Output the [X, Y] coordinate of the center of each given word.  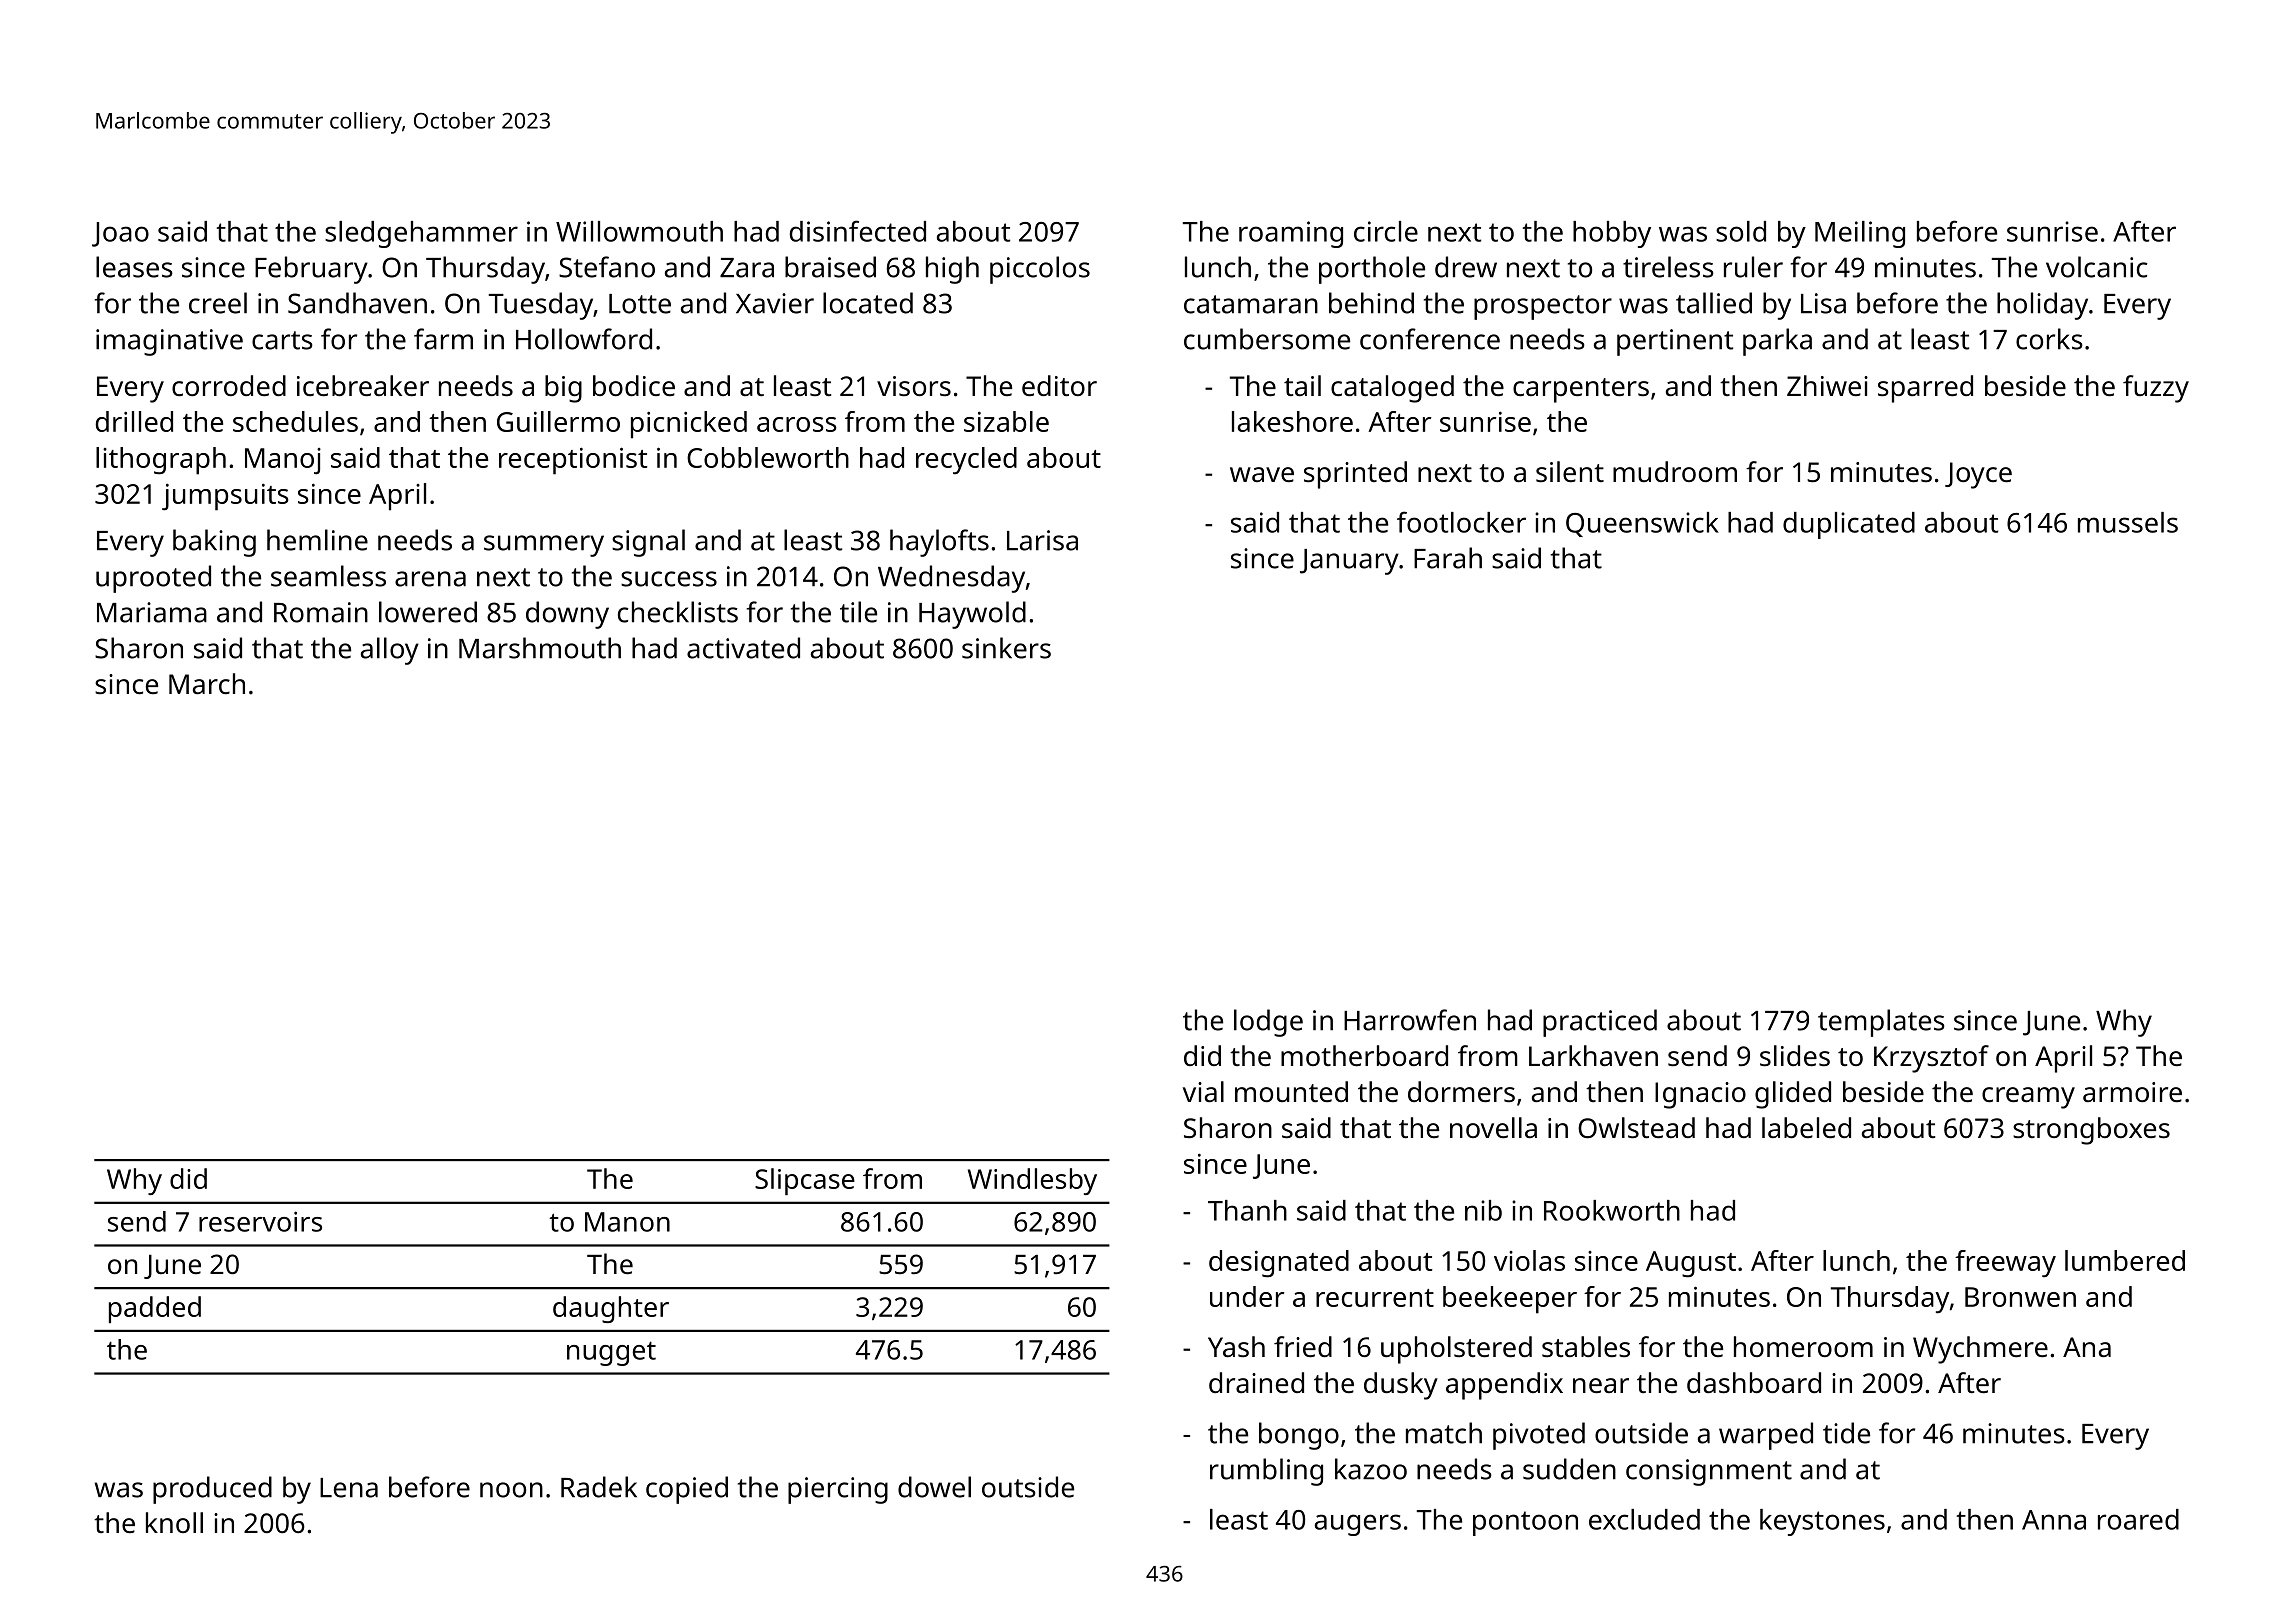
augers [1358, 1525]
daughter [611, 1309]
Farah [1448, 558]
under [1247, 1296]
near [1601, 1386]
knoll [174, 1522]
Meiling [1860, 234]
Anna [2054, 1520]
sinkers [1006, 648]
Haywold [972, 615]
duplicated [1849, 525]
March [207, 683]
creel [218, 303]
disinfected [858, 231]
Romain [321, 612]
